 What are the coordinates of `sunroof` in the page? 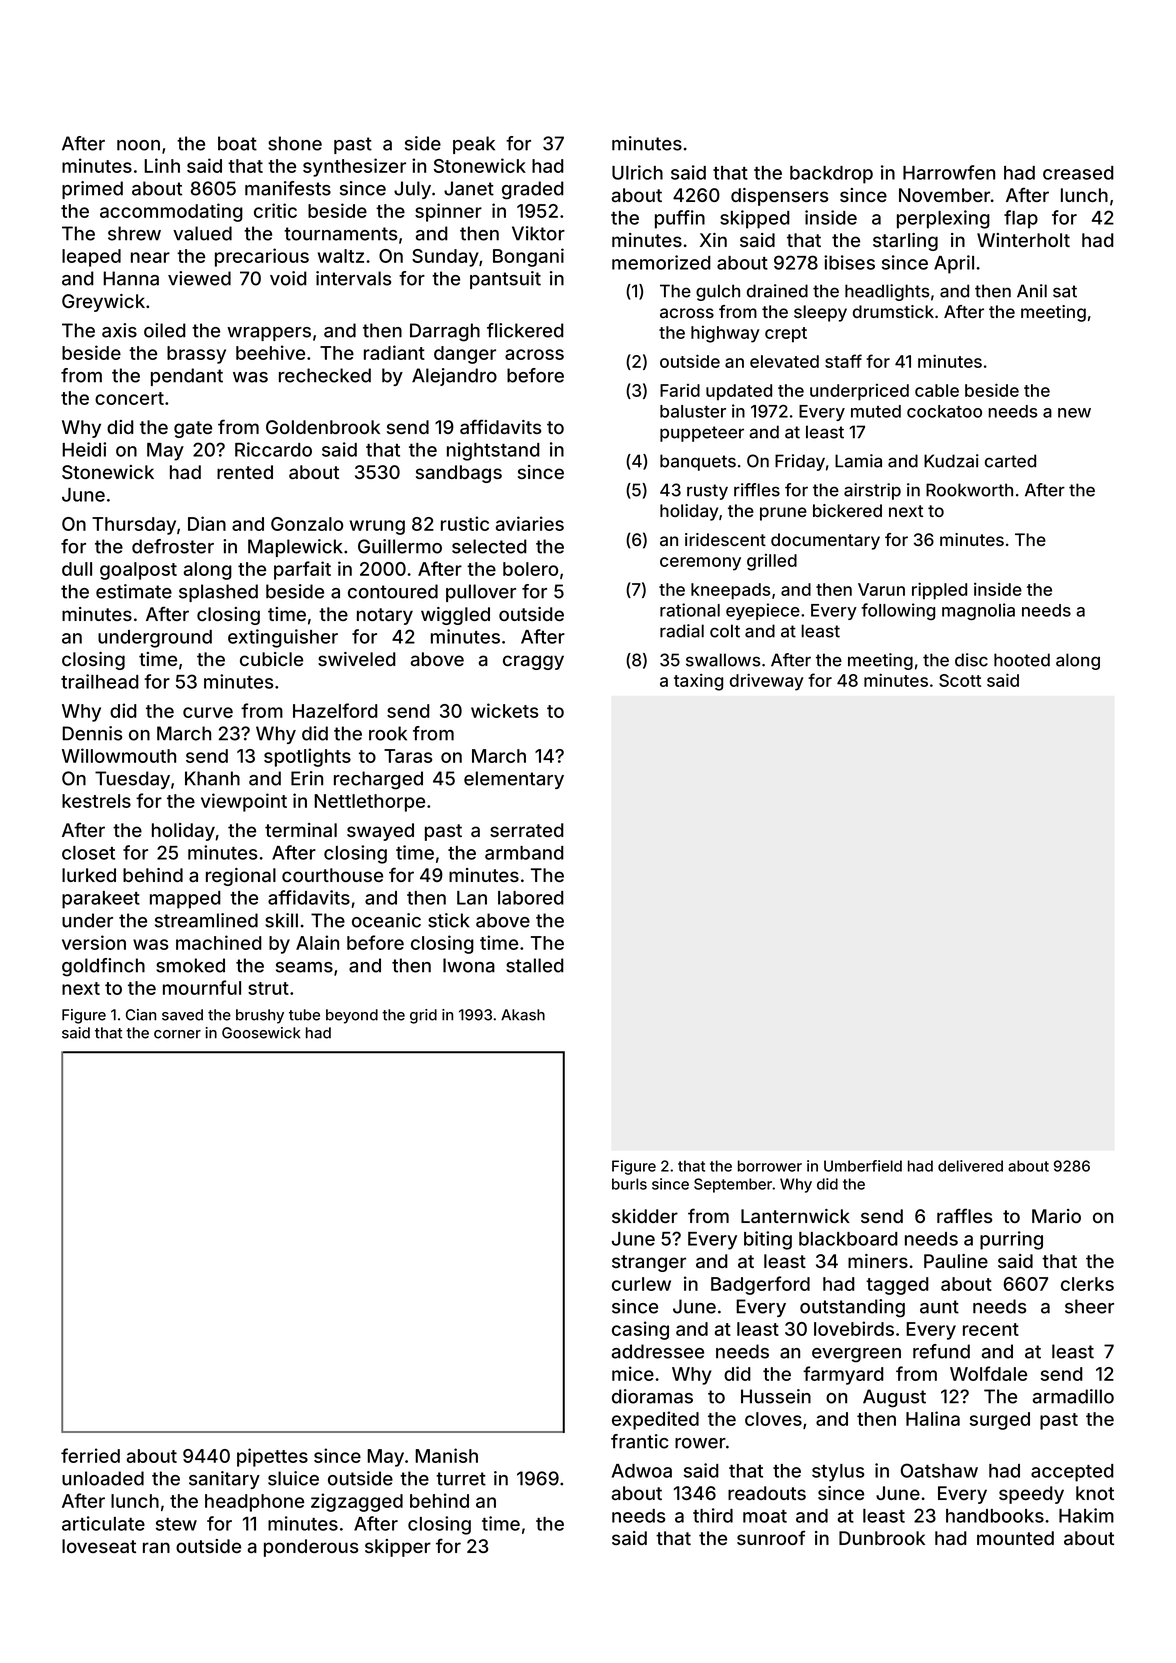 It's located at (771, 1537).
